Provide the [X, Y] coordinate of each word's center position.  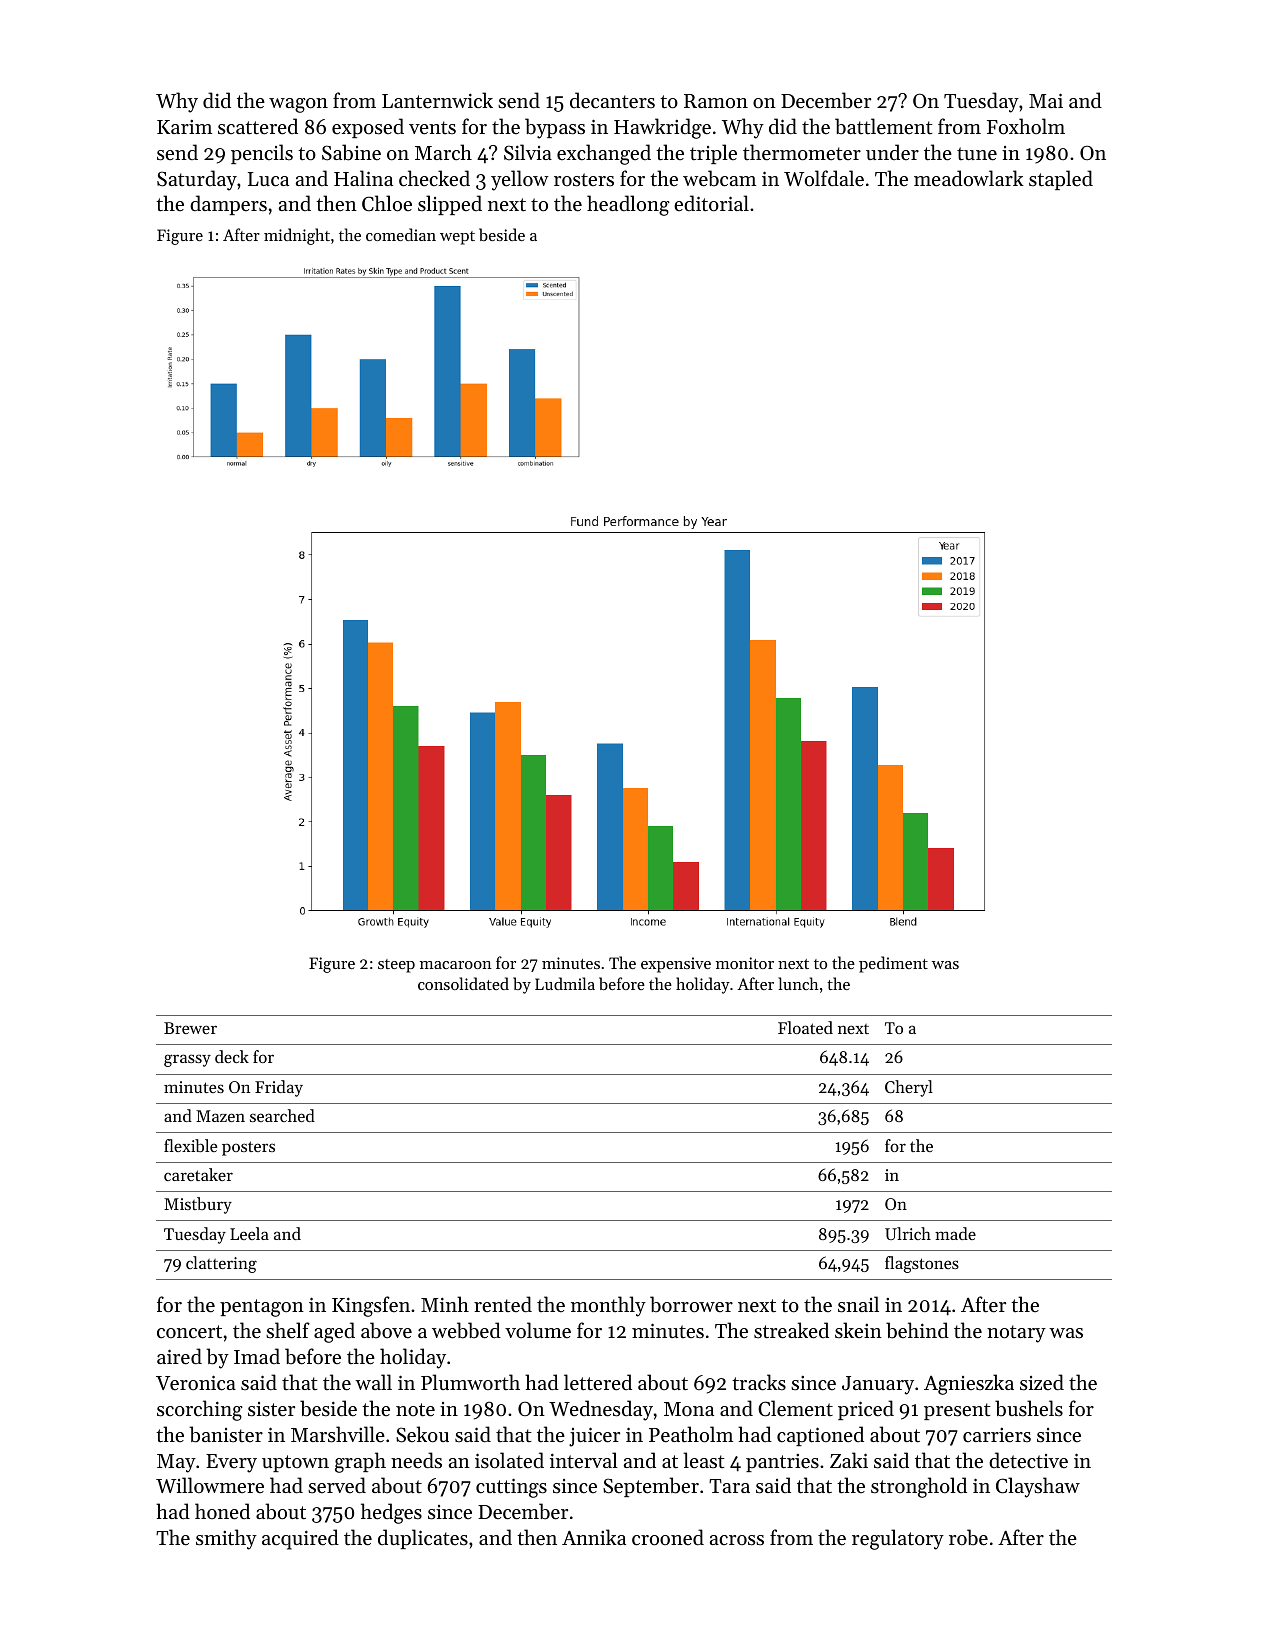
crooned [668, 1537]
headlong [628, 205]
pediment [893, 964]
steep [396, 966]
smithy [226, 1539]
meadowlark [969, 178]
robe [968, 1537]
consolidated [463, 983]
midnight [297, 236]
